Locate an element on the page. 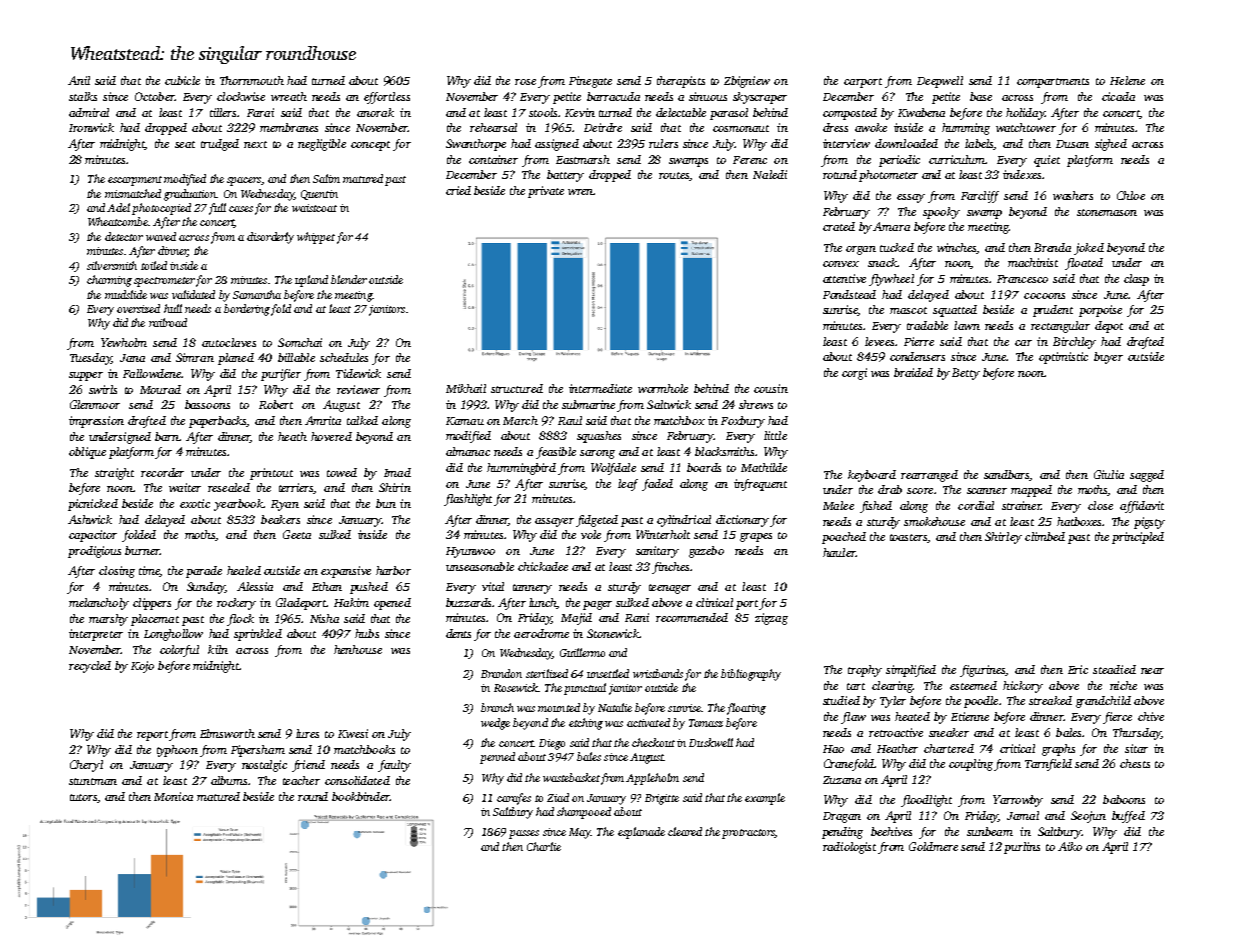  protractors is located at coordinates (748, 834).
